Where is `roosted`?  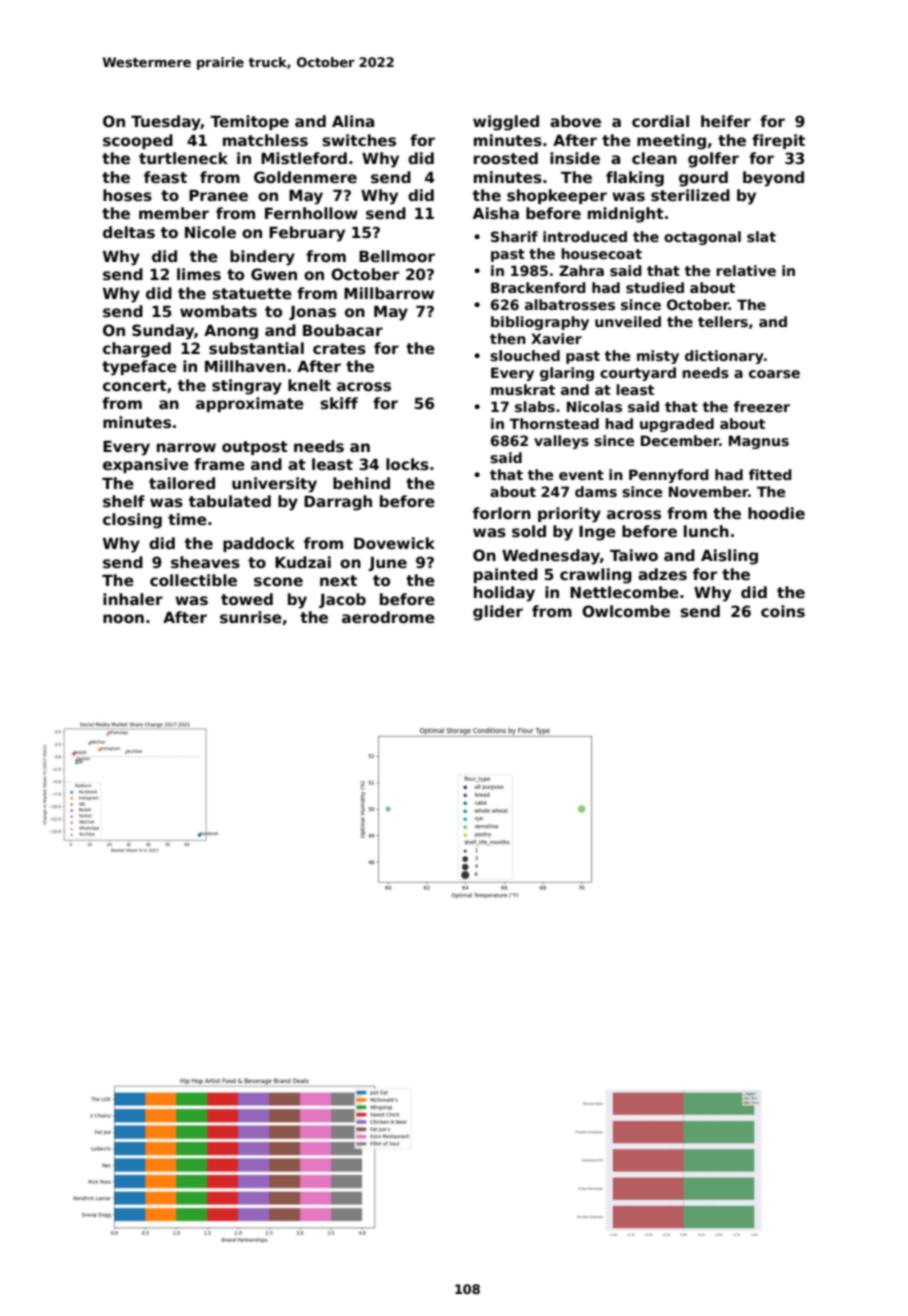
roosted is located at coordinates (506, 158).
